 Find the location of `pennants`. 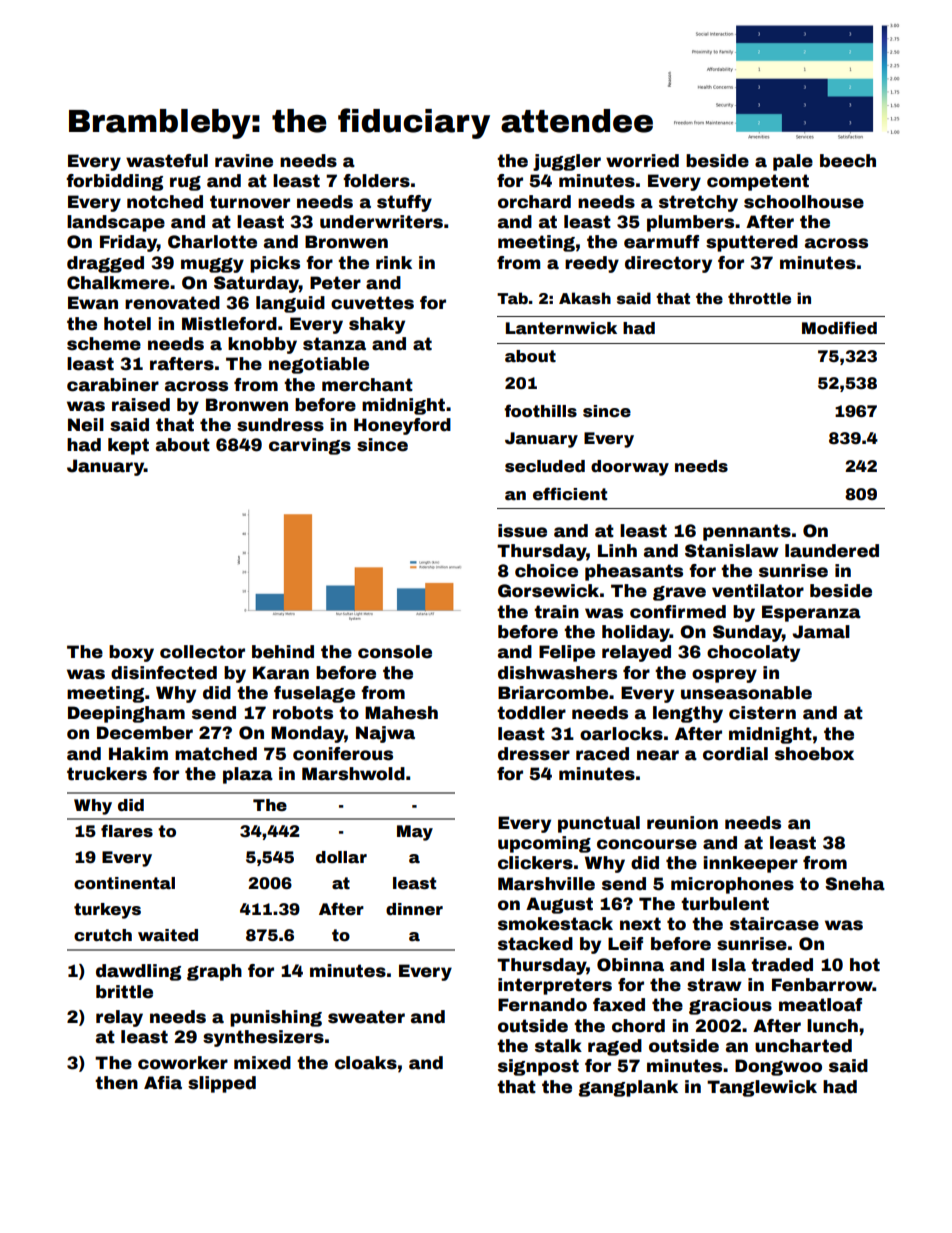

pennants is located at coordinates (747, 532).
